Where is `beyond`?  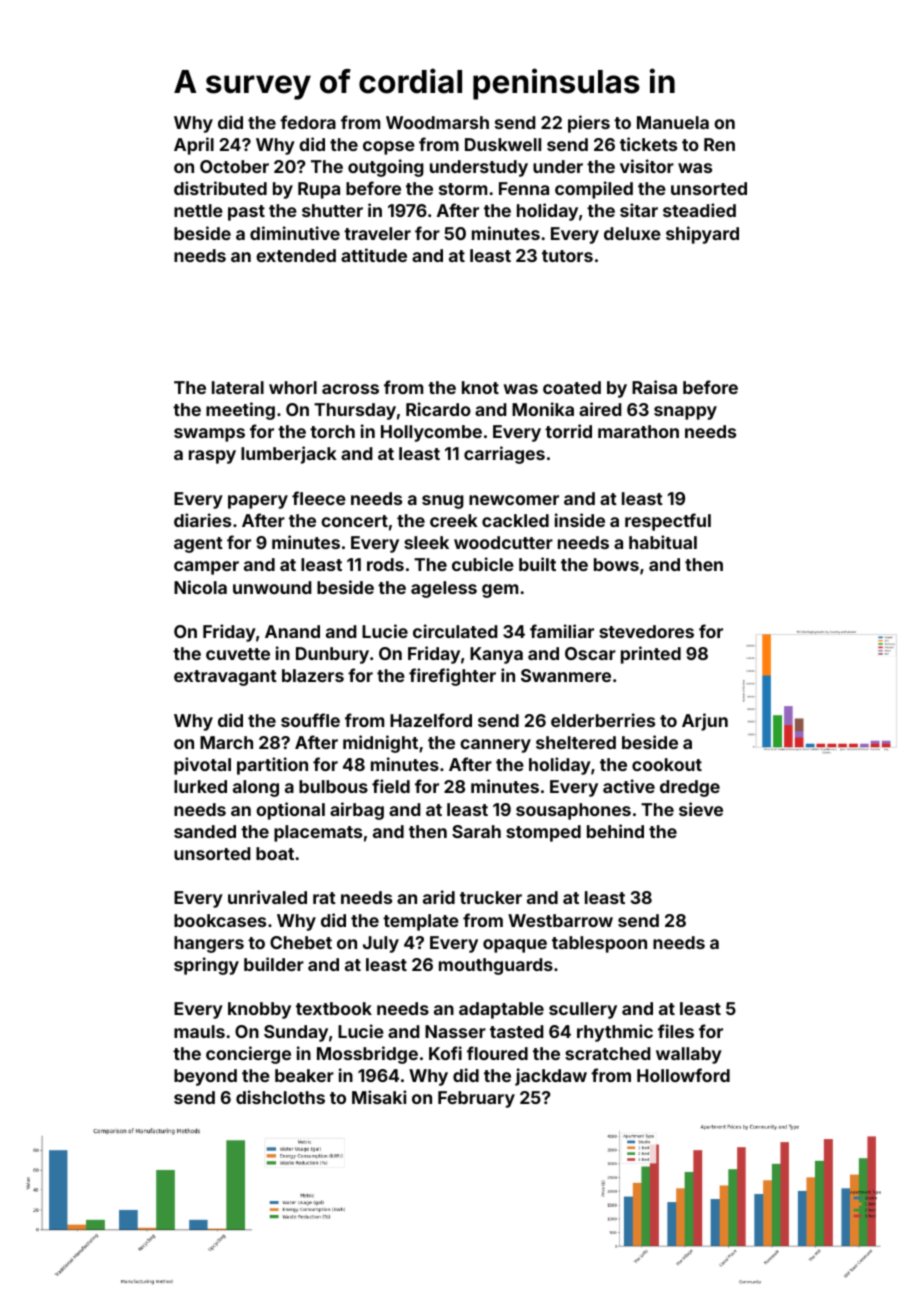 beyond is located at coordinates (205, 1077).
